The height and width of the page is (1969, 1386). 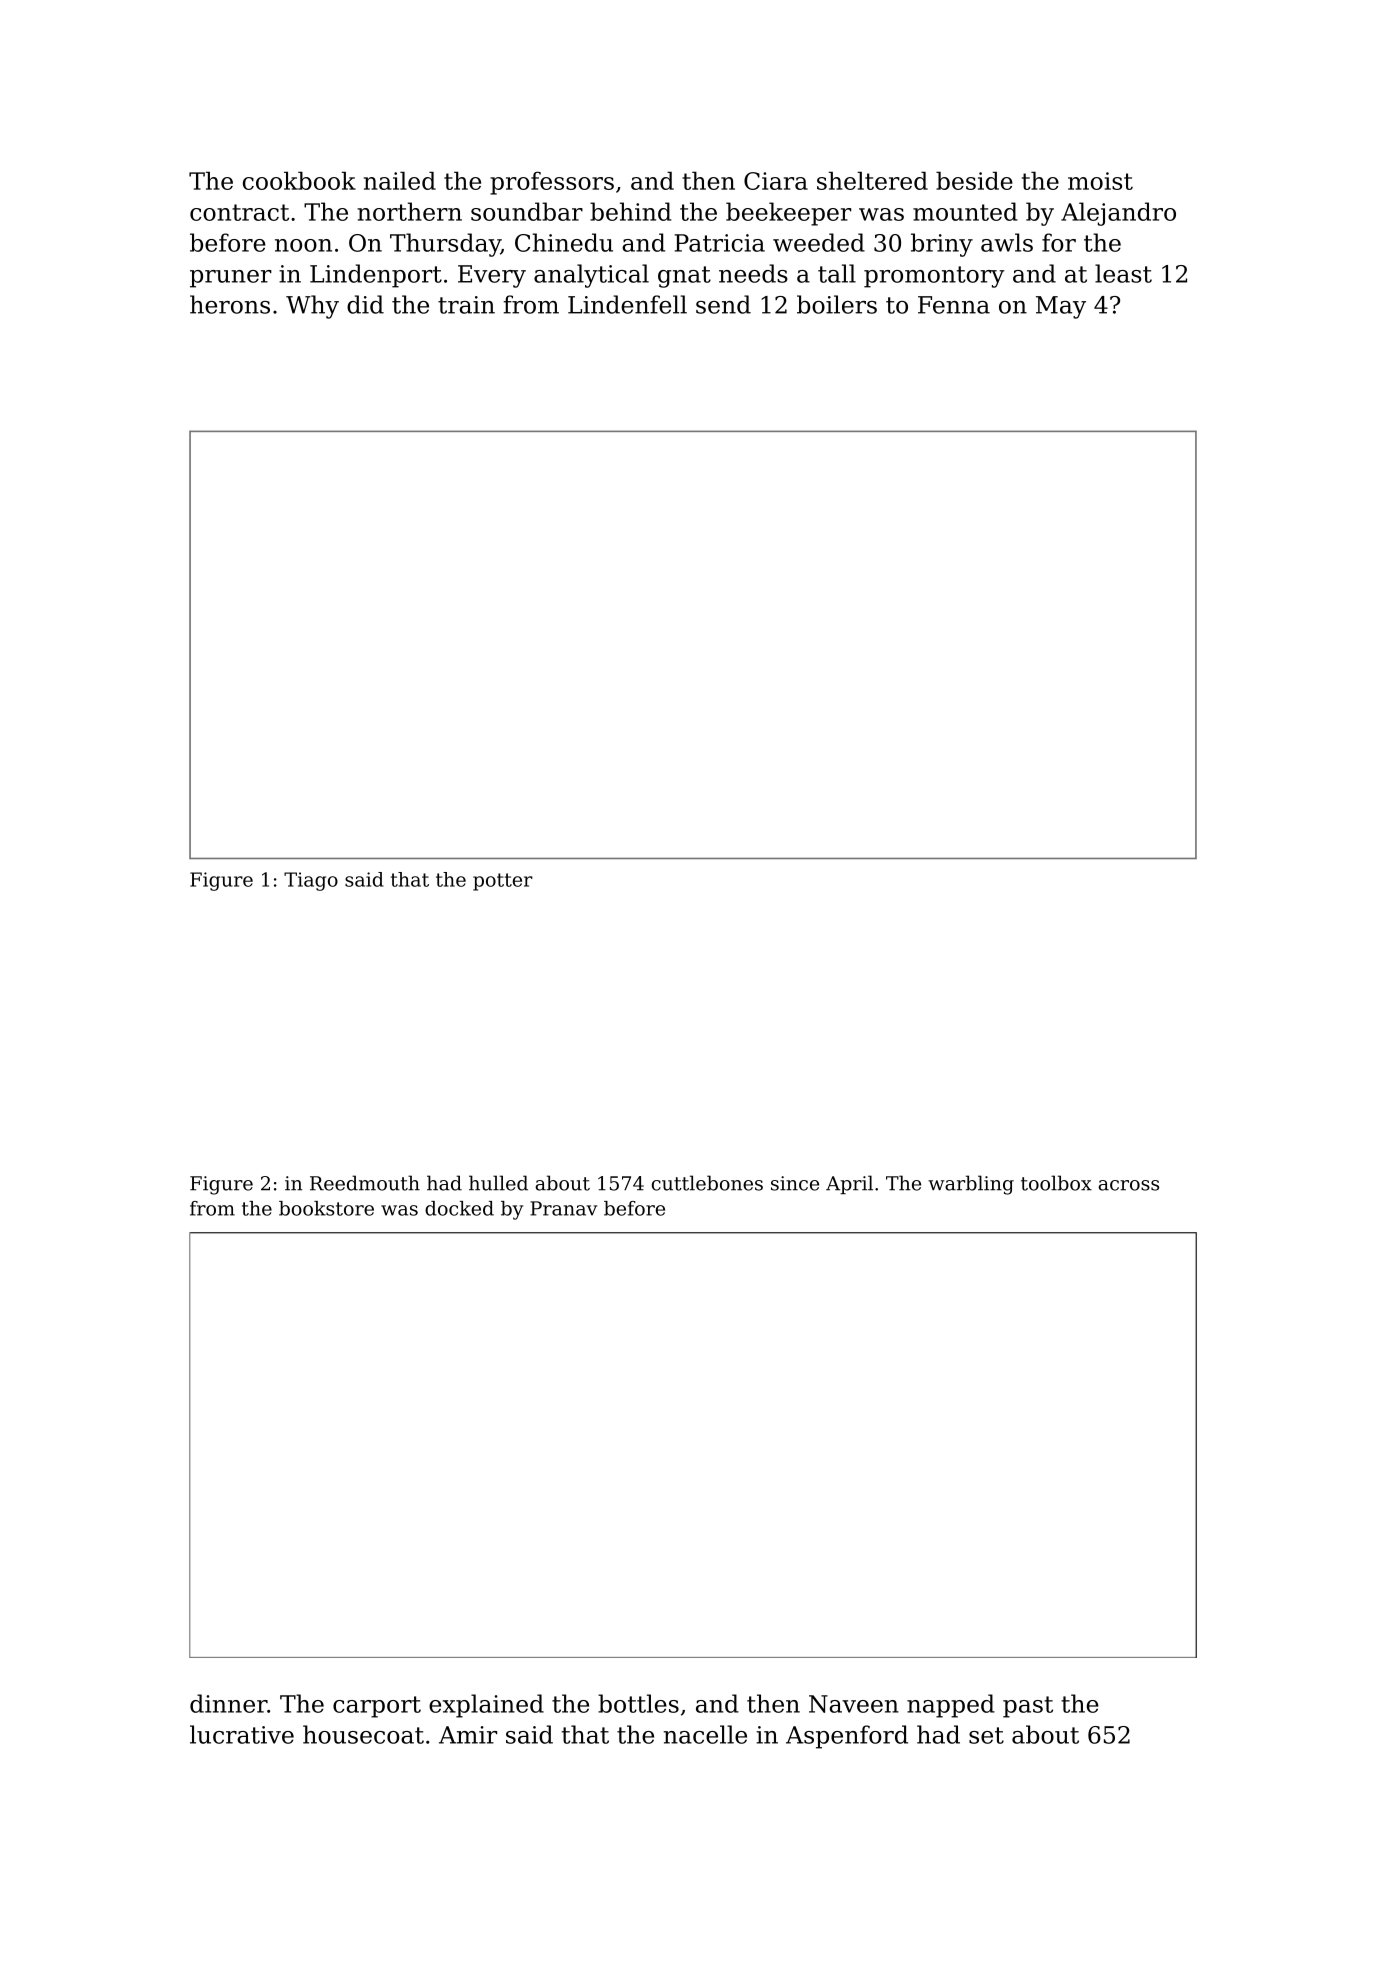 What do you see at coordinates (365, 304) in the page?
I see `did` at bounding box center [365, 304].
